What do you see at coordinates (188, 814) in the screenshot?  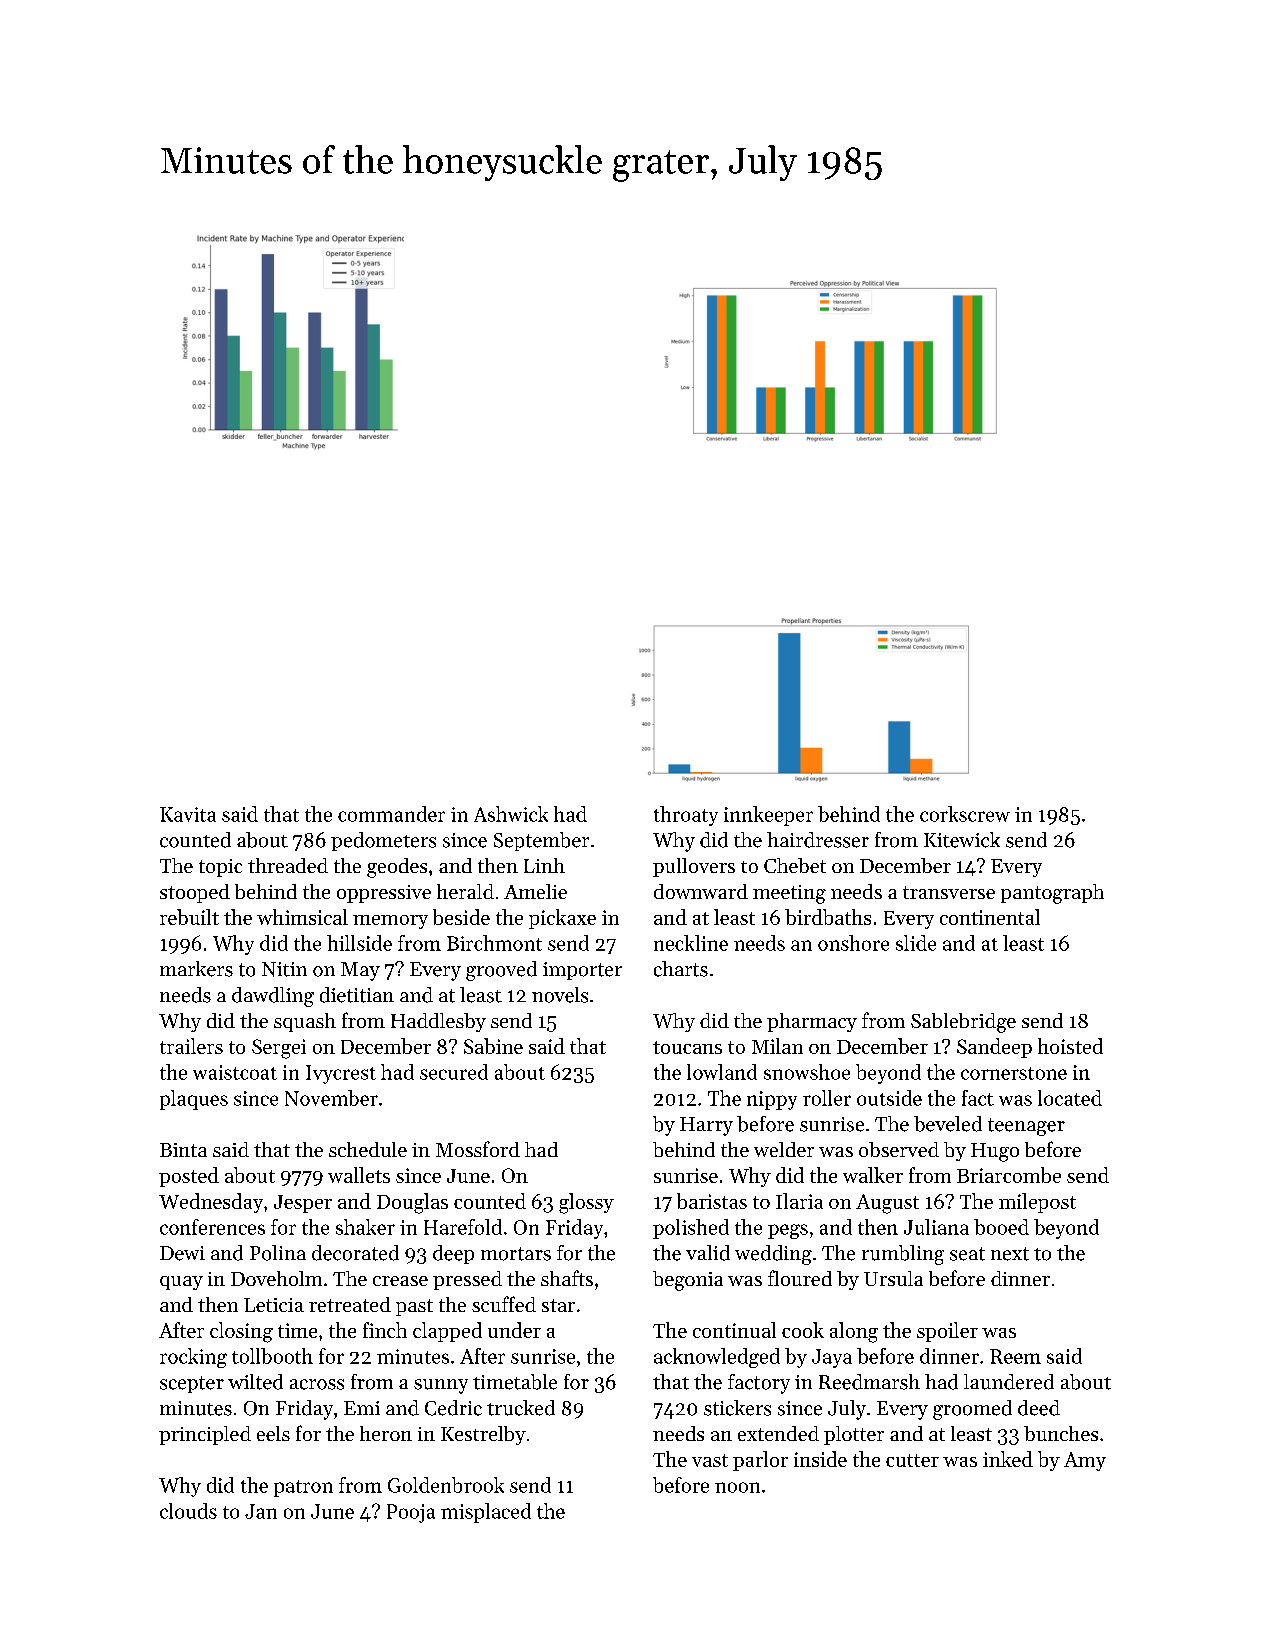 I see `Kavita` at bounding box center [188, 814].
